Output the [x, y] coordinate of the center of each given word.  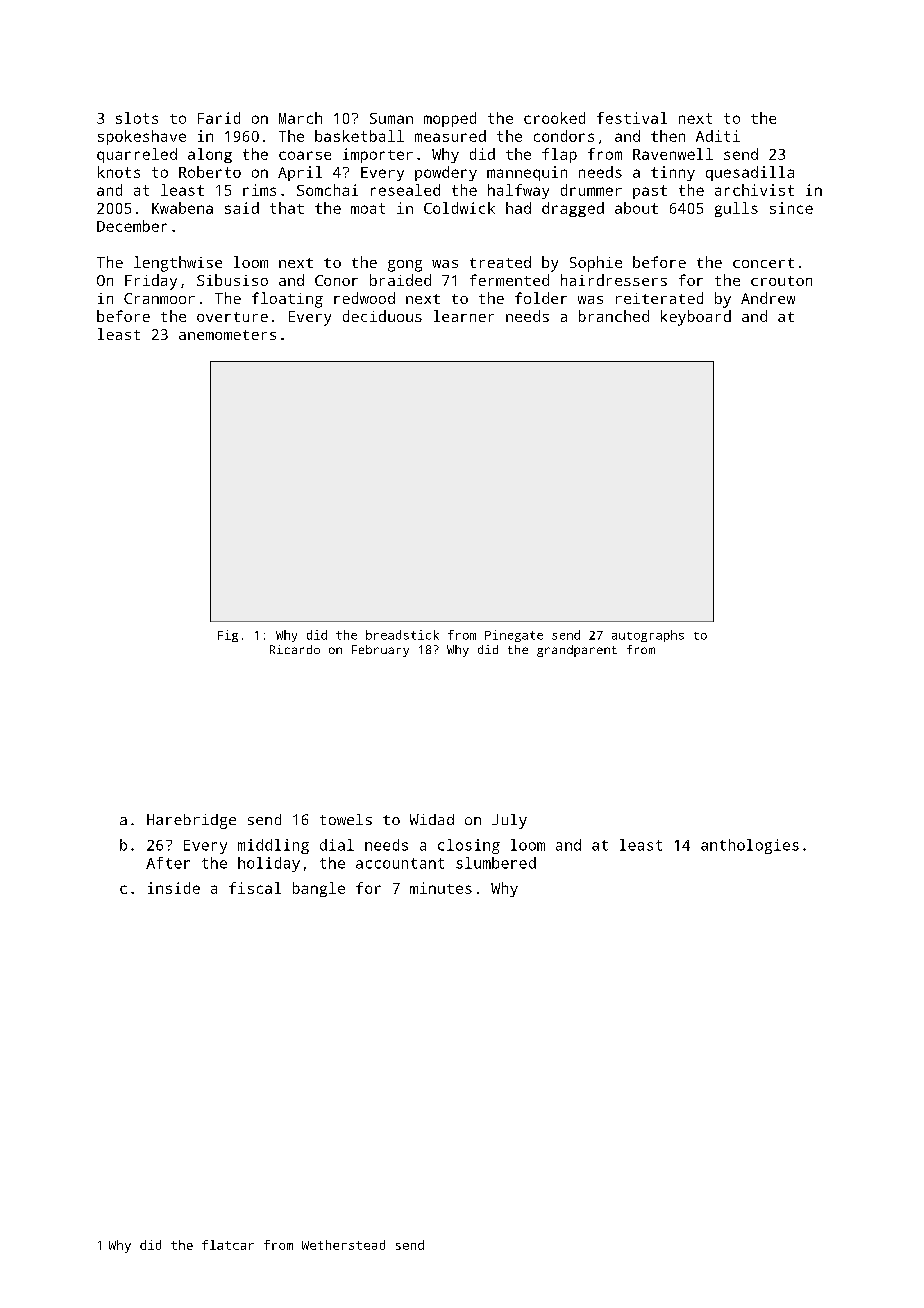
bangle [319, 889]
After [168, 863]
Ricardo [295, 649]
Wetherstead [343, 1245]
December [132, 226]
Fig [228, 636]
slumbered [496, 863]
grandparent [577, 651]
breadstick [402, 635]
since [791, 208]
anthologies [750, 846]
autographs [648, 636]
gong [405, 266]
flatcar [228, 1245]
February [380, 651]
